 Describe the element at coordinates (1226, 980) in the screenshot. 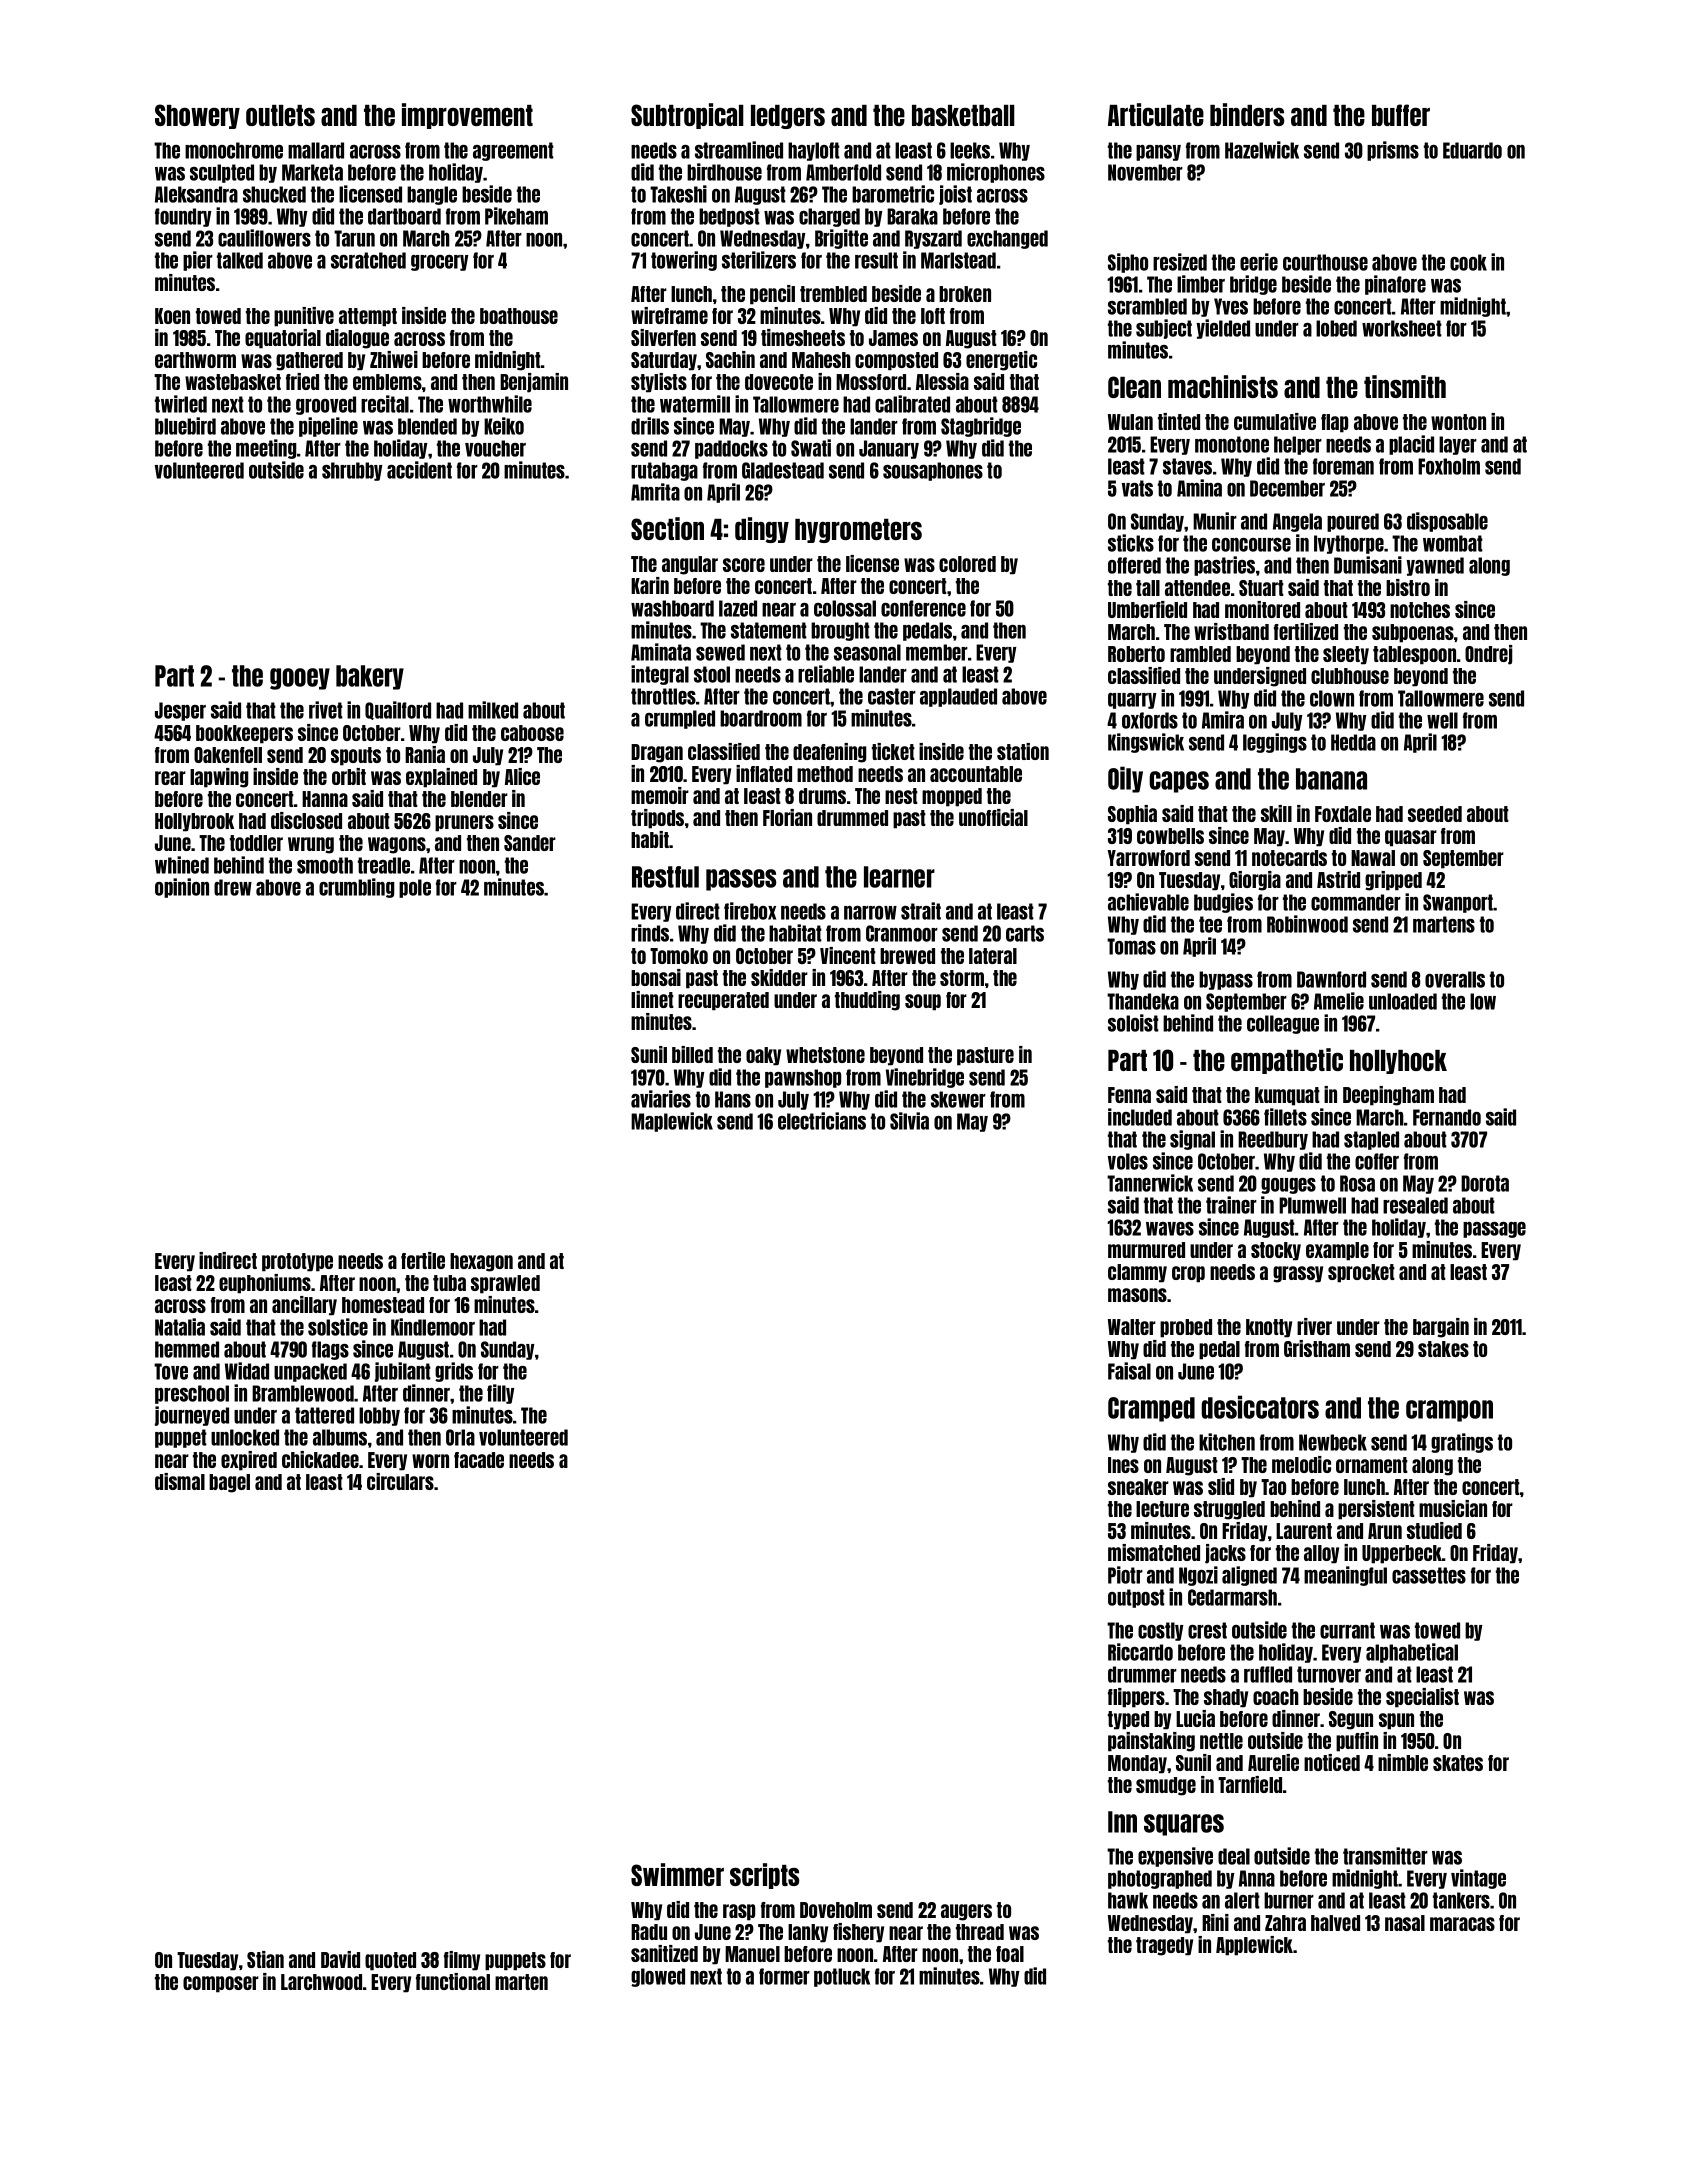

I see `bypass` at that location.
